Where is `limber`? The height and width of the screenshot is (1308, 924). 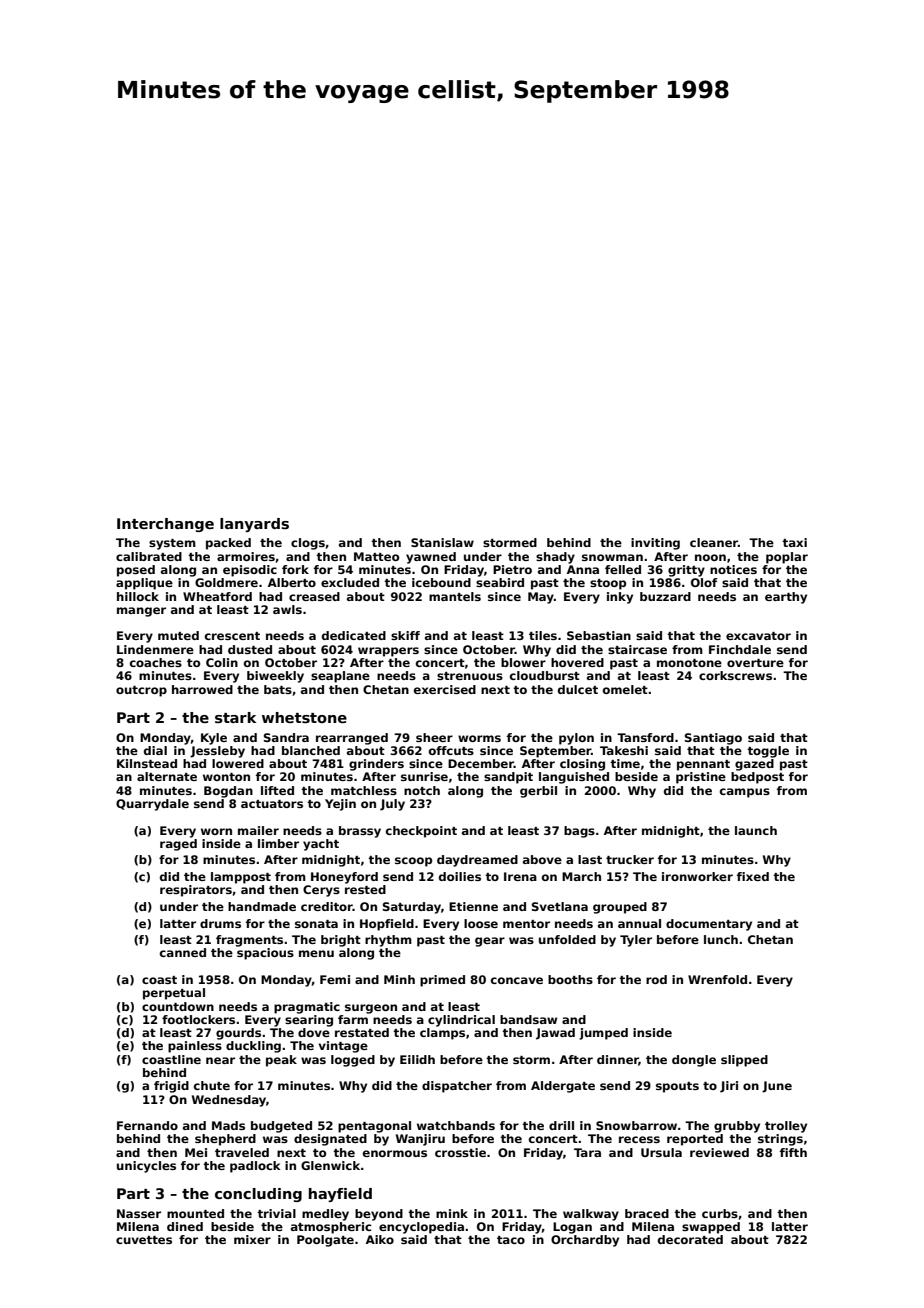 limber is located at coordinates (278, 843).
